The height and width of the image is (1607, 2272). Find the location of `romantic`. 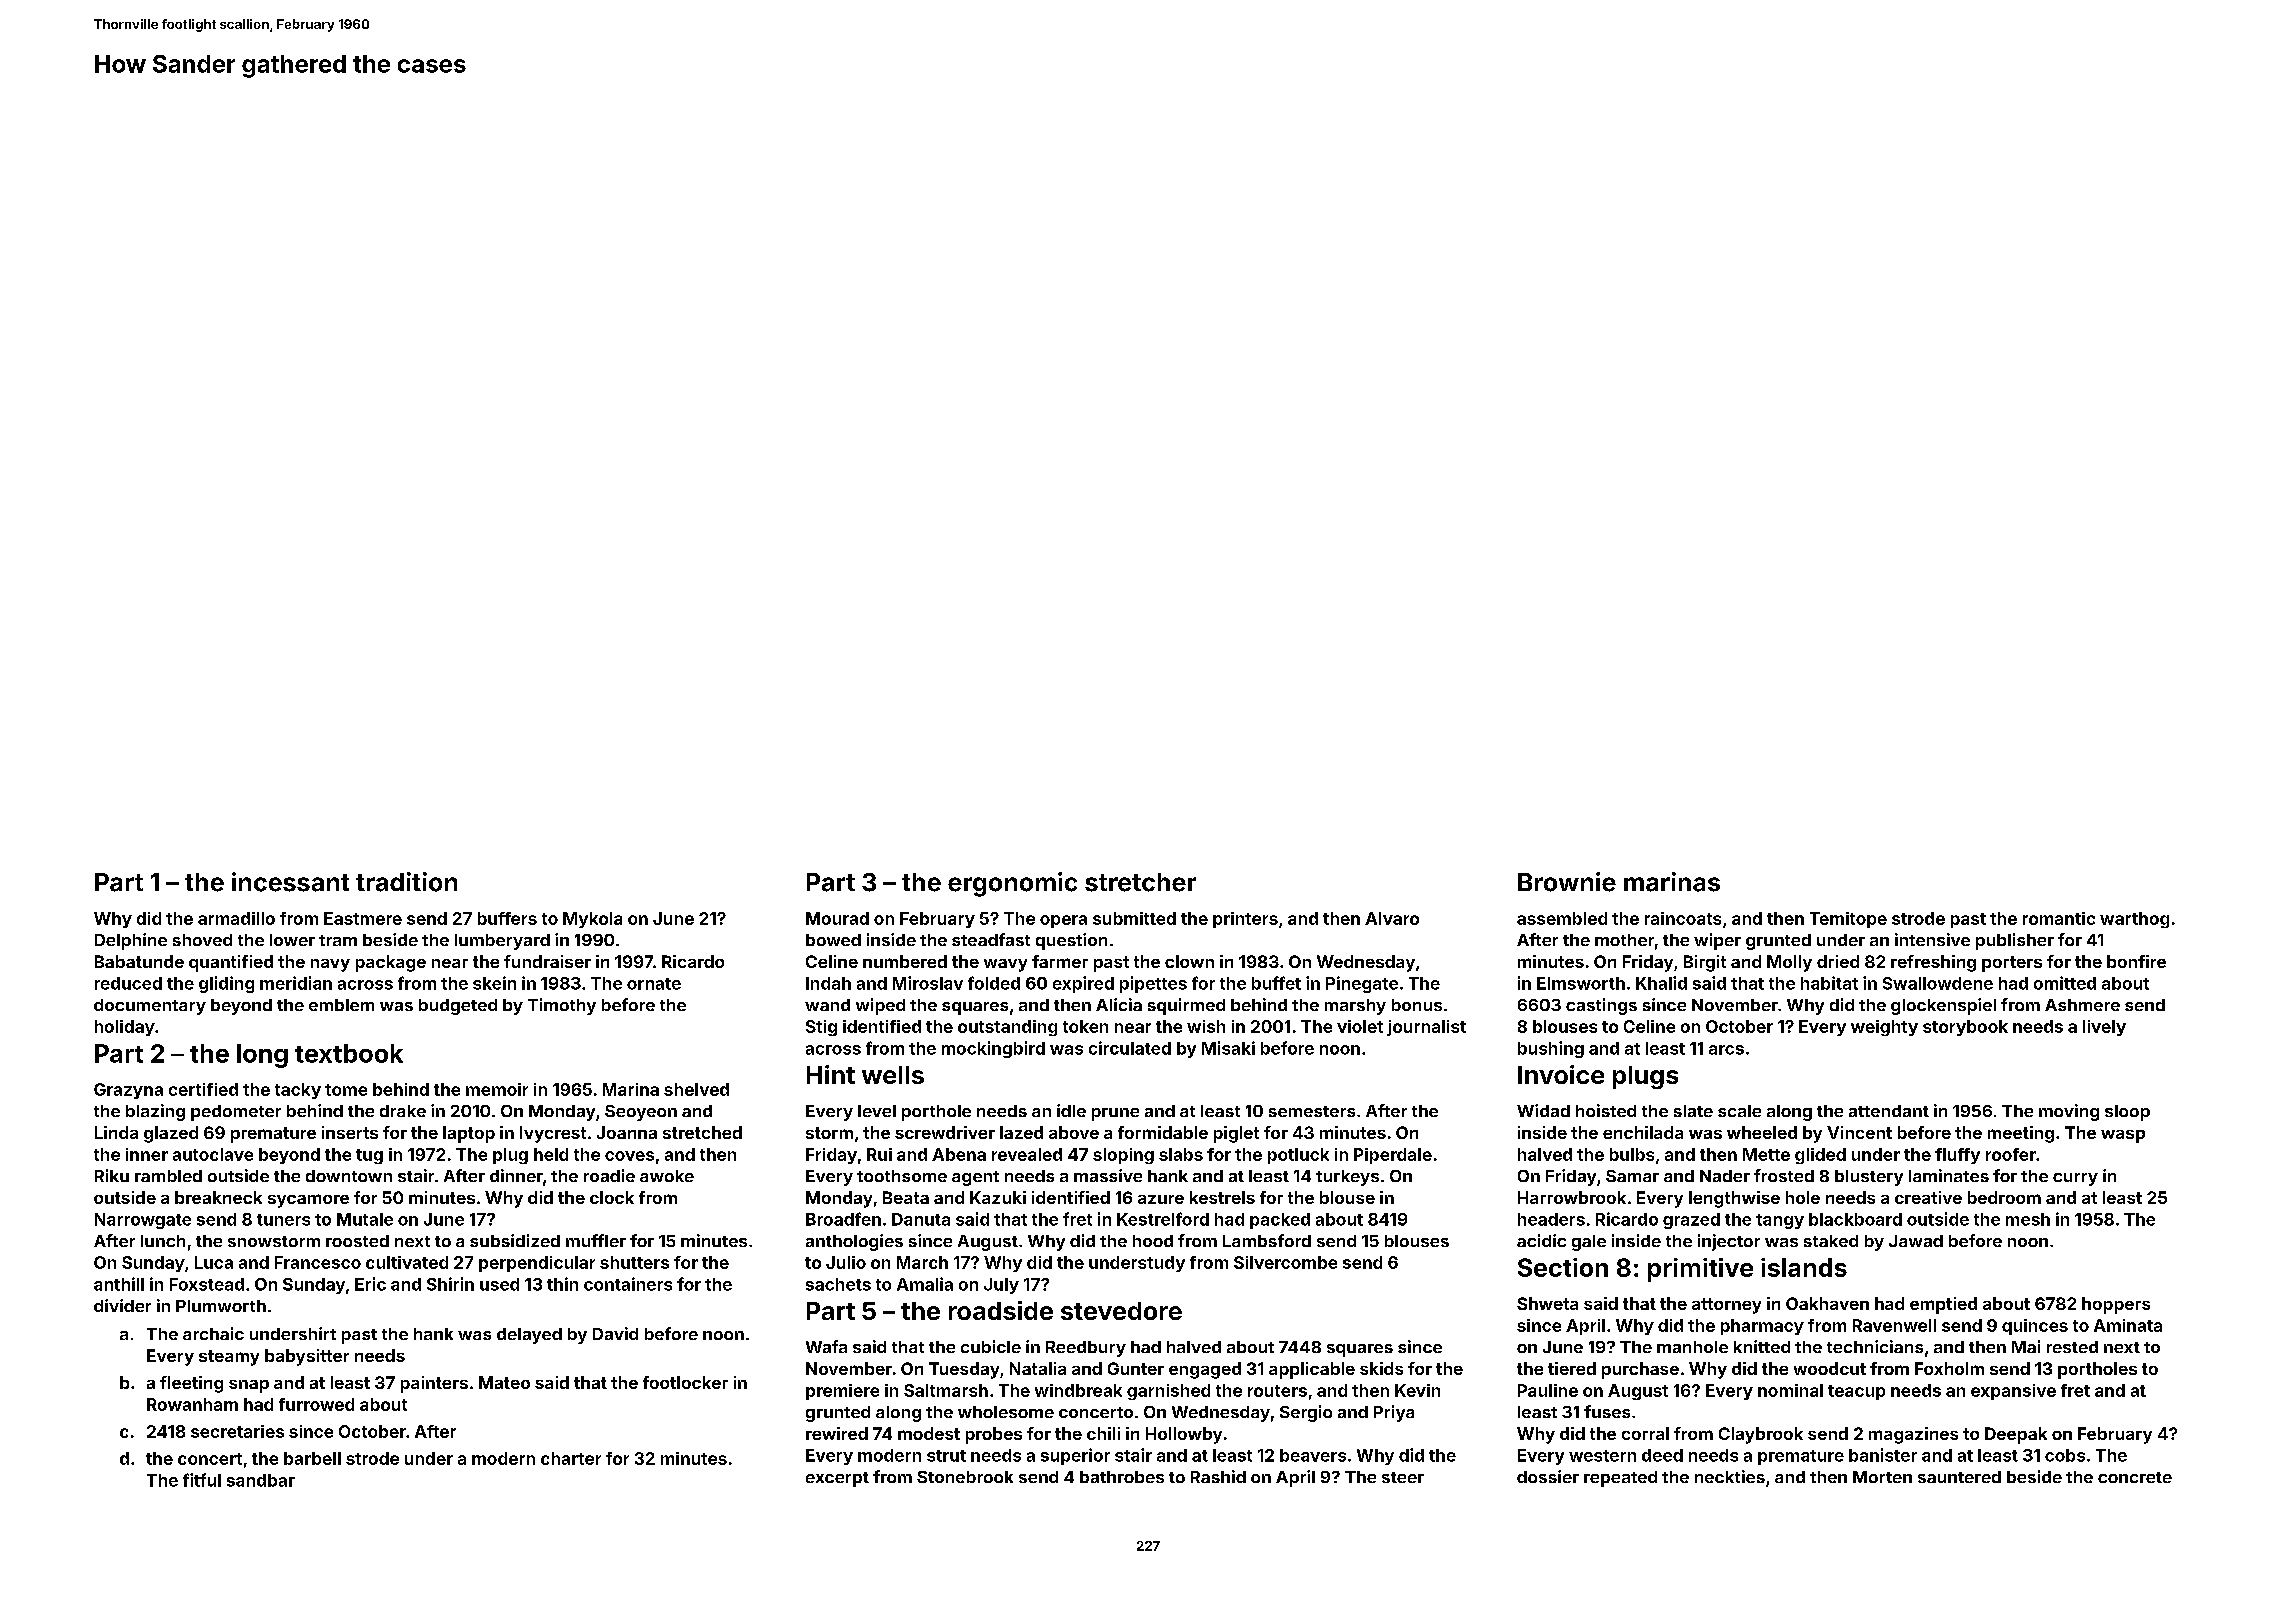

romantic is located at coordinates (2059, 918).
